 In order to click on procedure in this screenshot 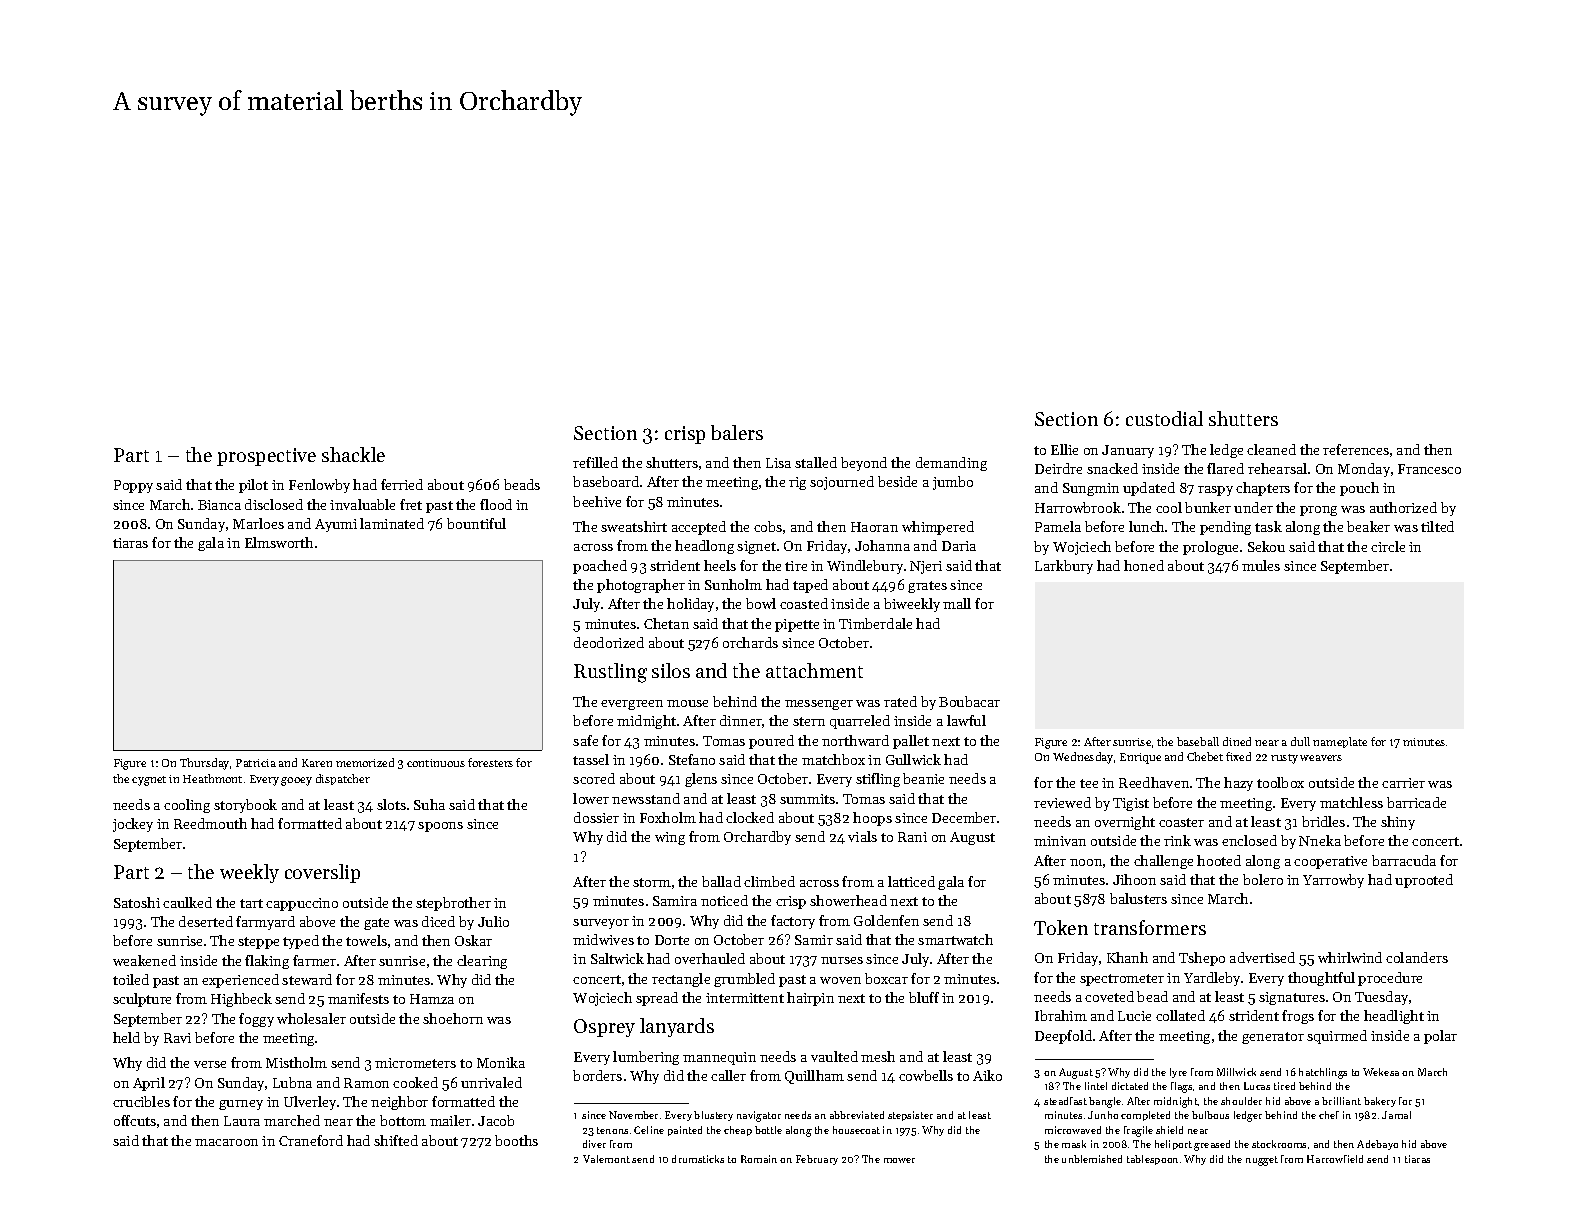, I will do `click(1390, 979)`.
